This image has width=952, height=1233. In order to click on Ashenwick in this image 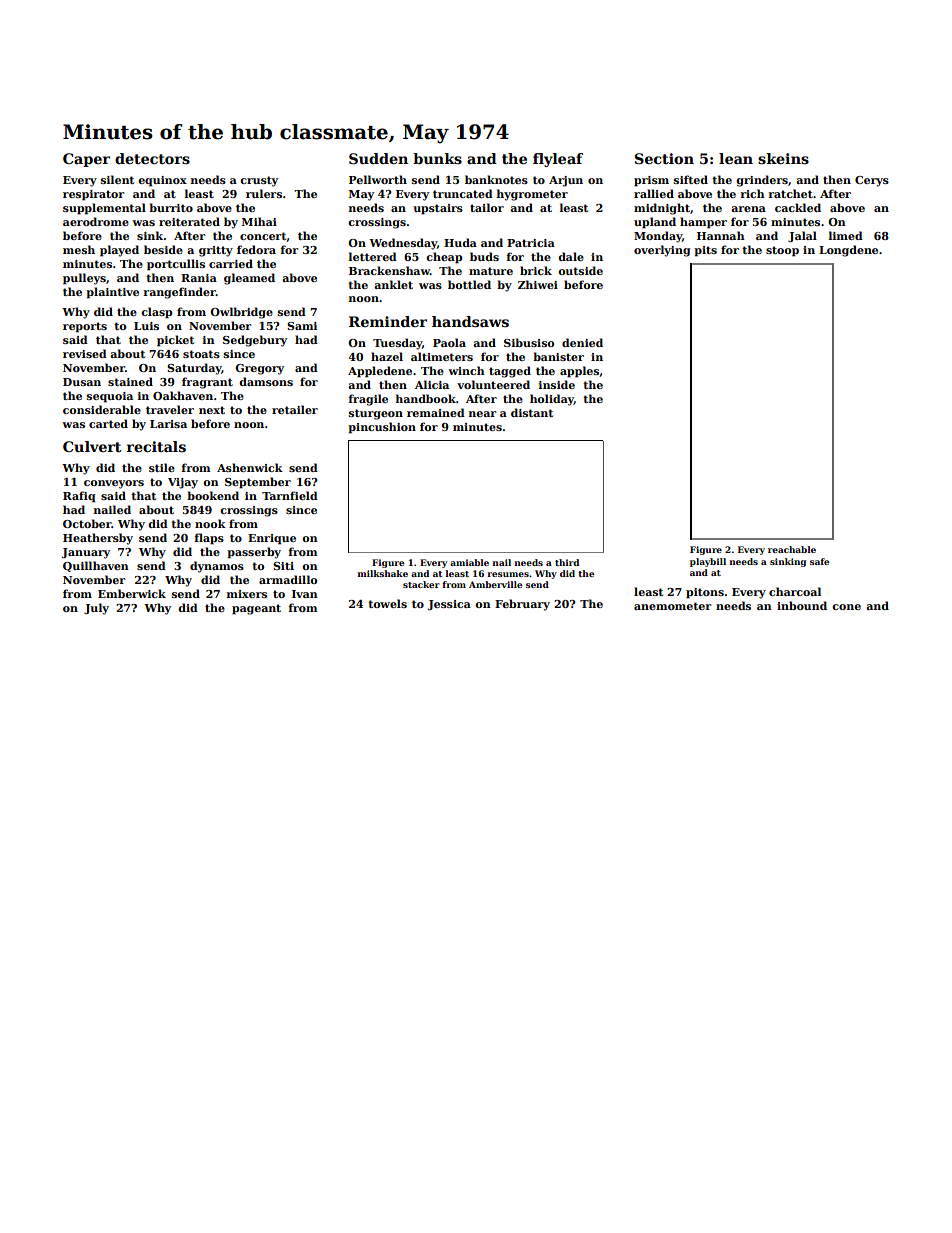, I will do `click(250, 467)`.
